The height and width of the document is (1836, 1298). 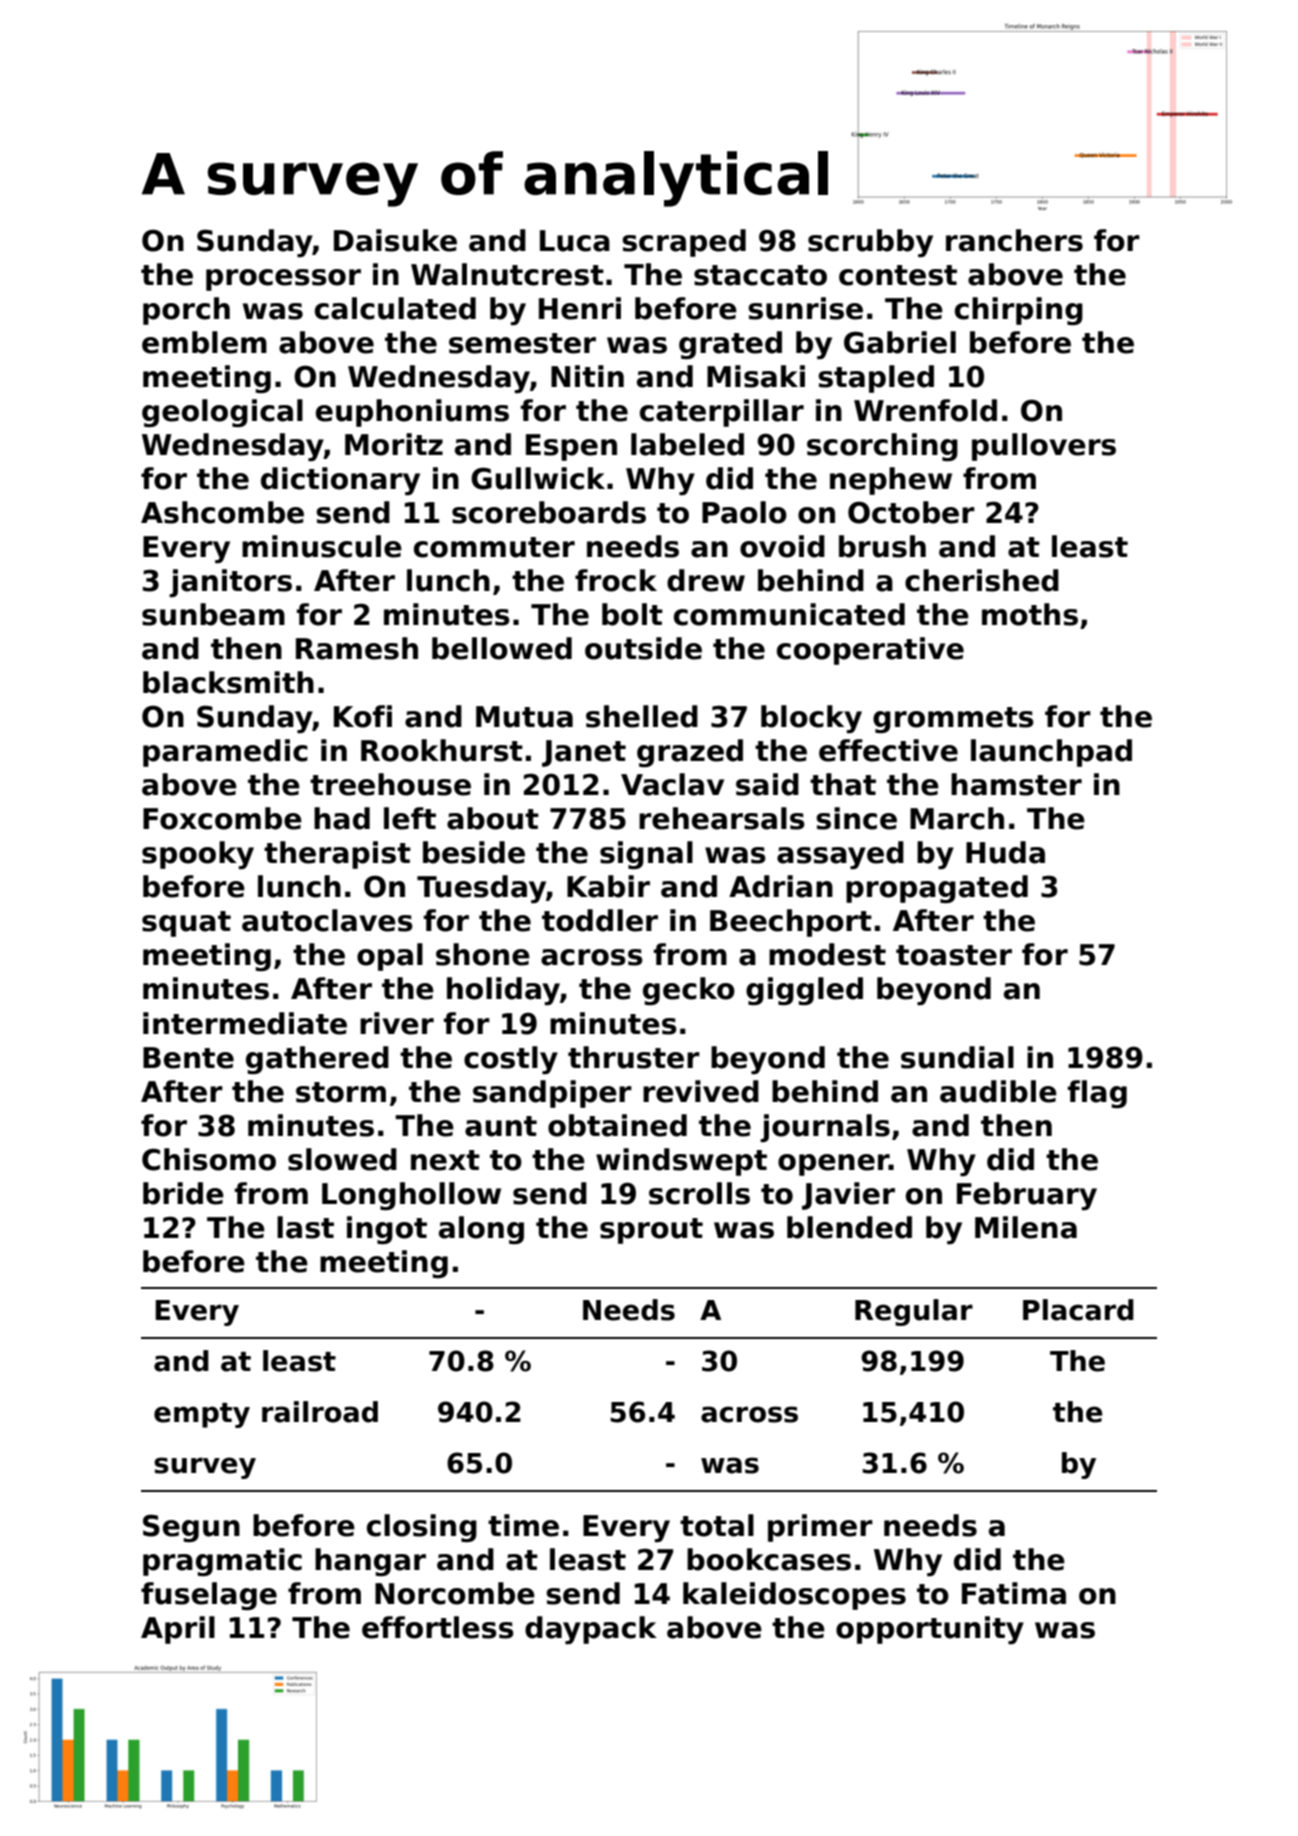 I want to click on nephew, so click(x=891, y=481).
